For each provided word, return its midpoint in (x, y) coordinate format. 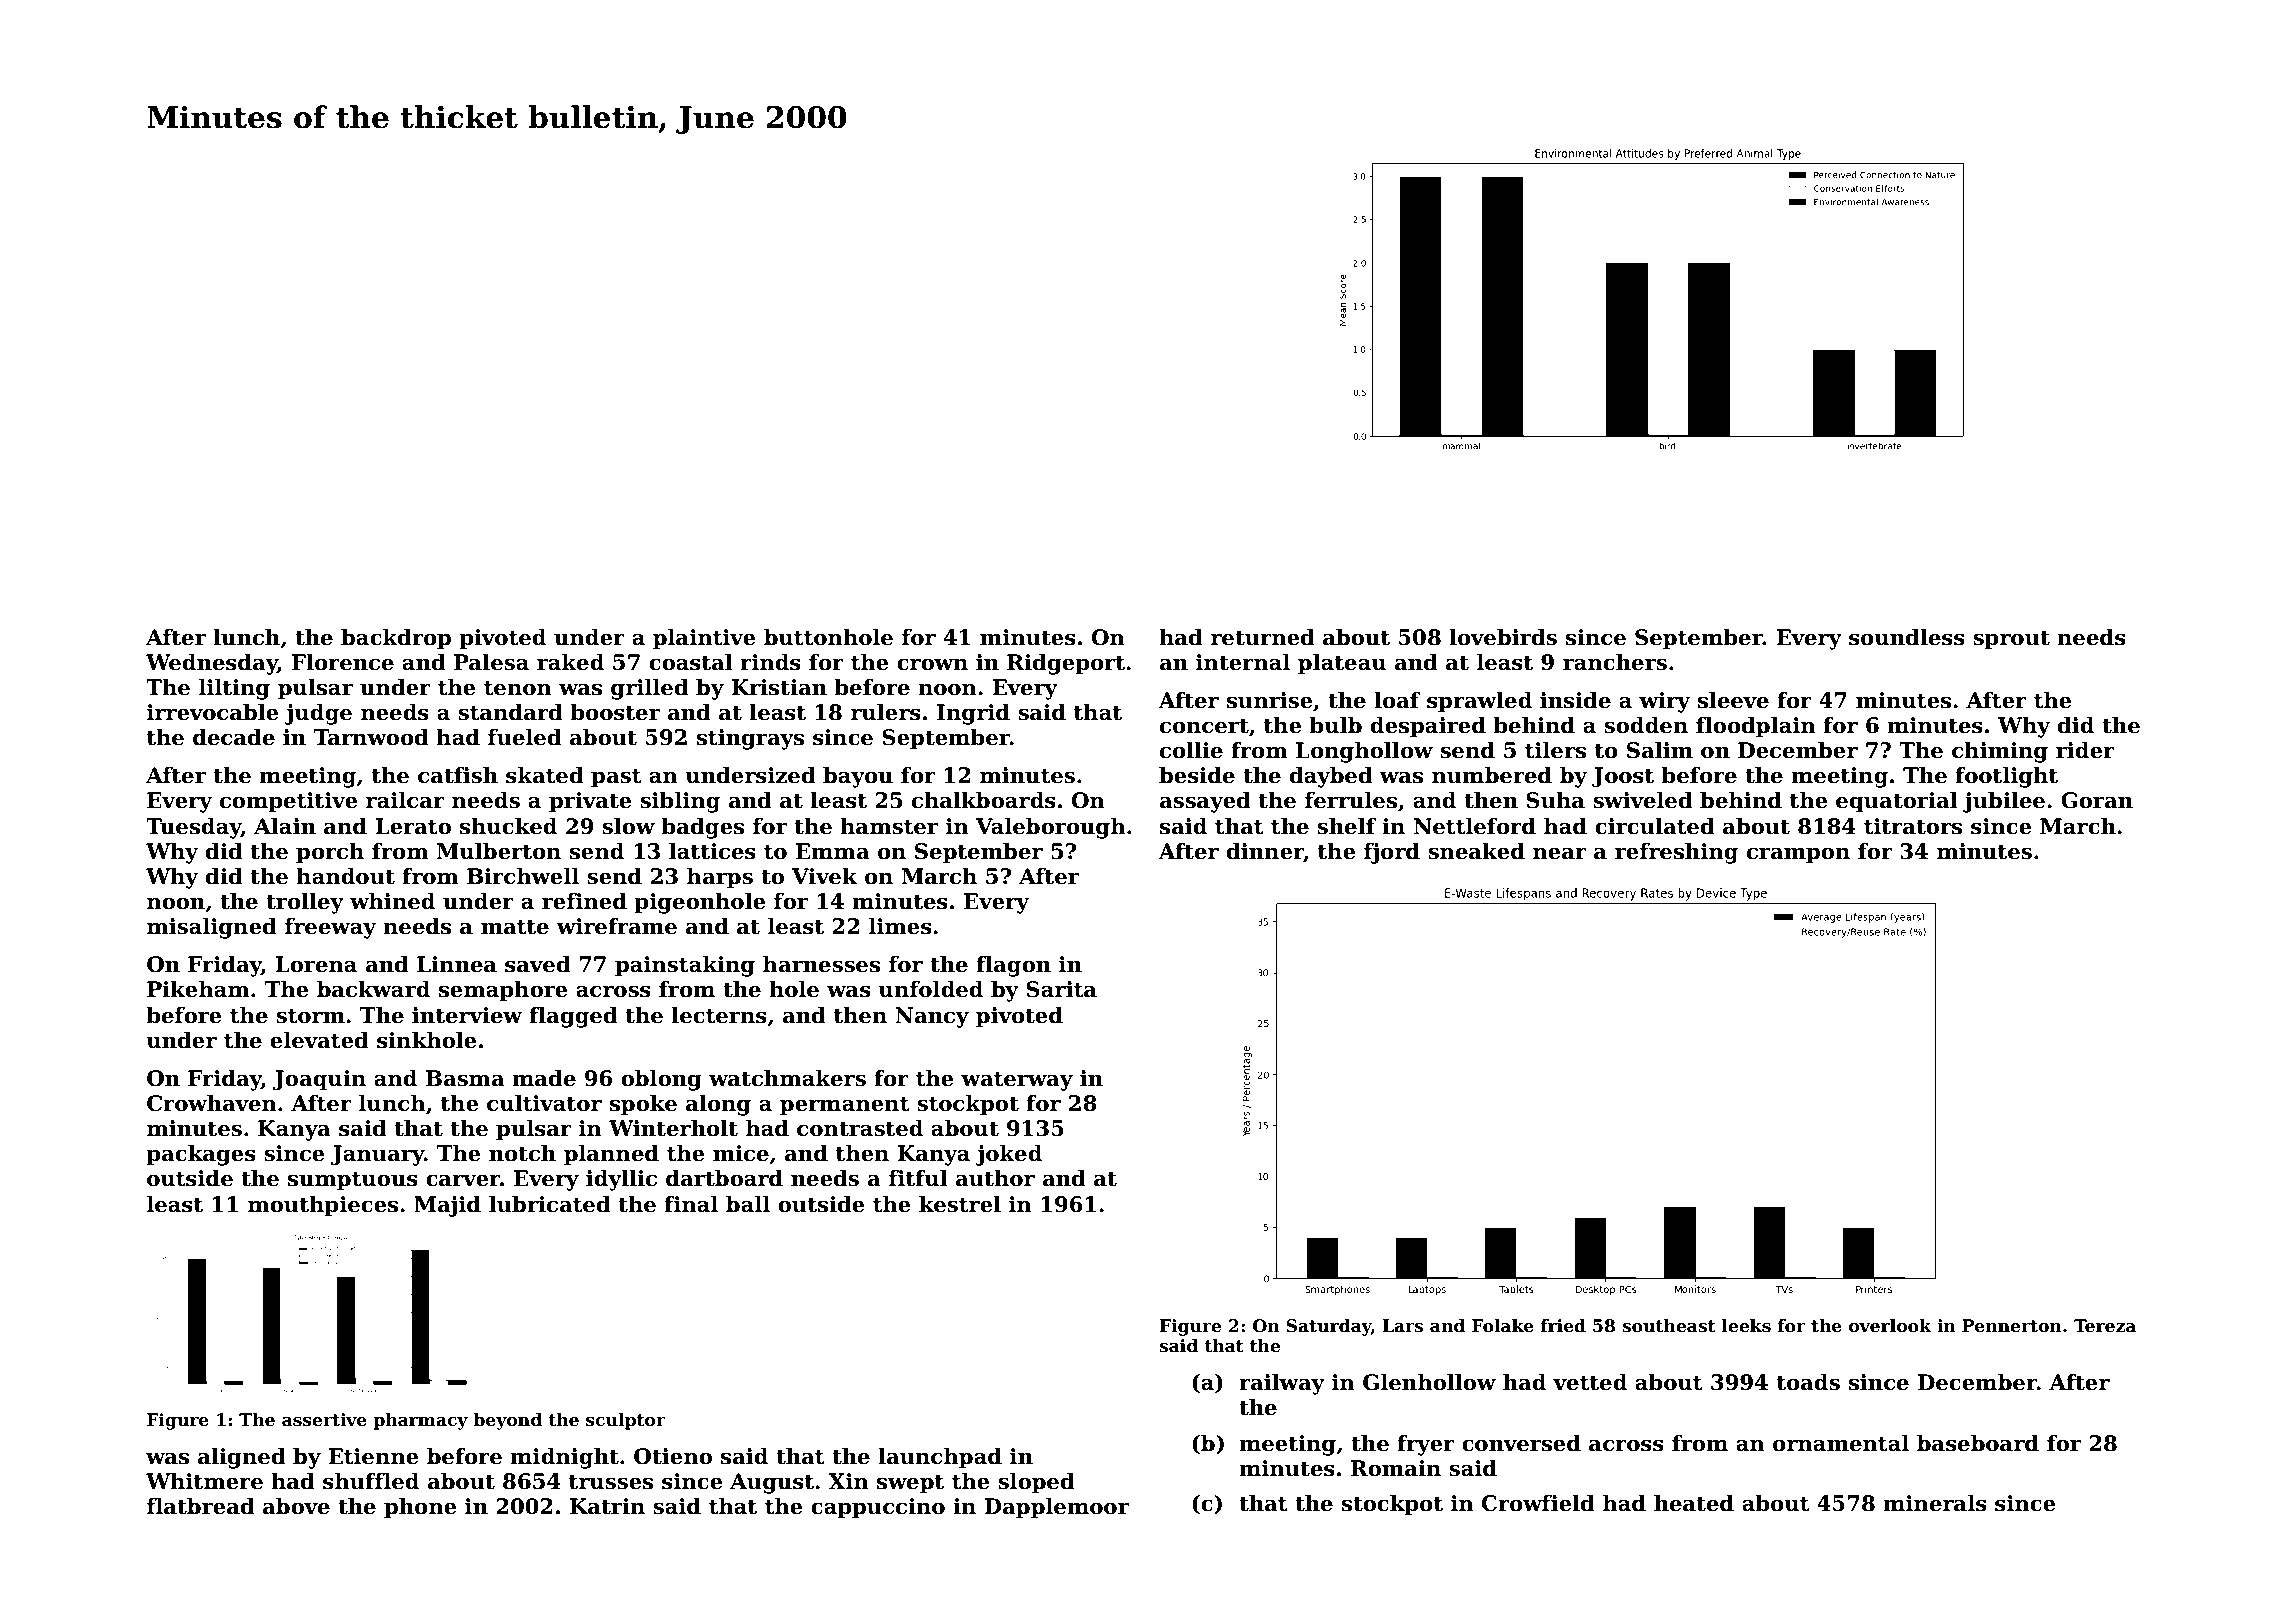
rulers (886, 712)
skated (545, 775)
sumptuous (353, 1181)
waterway (1017, 1081)
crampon (1798, 855)
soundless (1907, 637)
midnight (564, 1458)
